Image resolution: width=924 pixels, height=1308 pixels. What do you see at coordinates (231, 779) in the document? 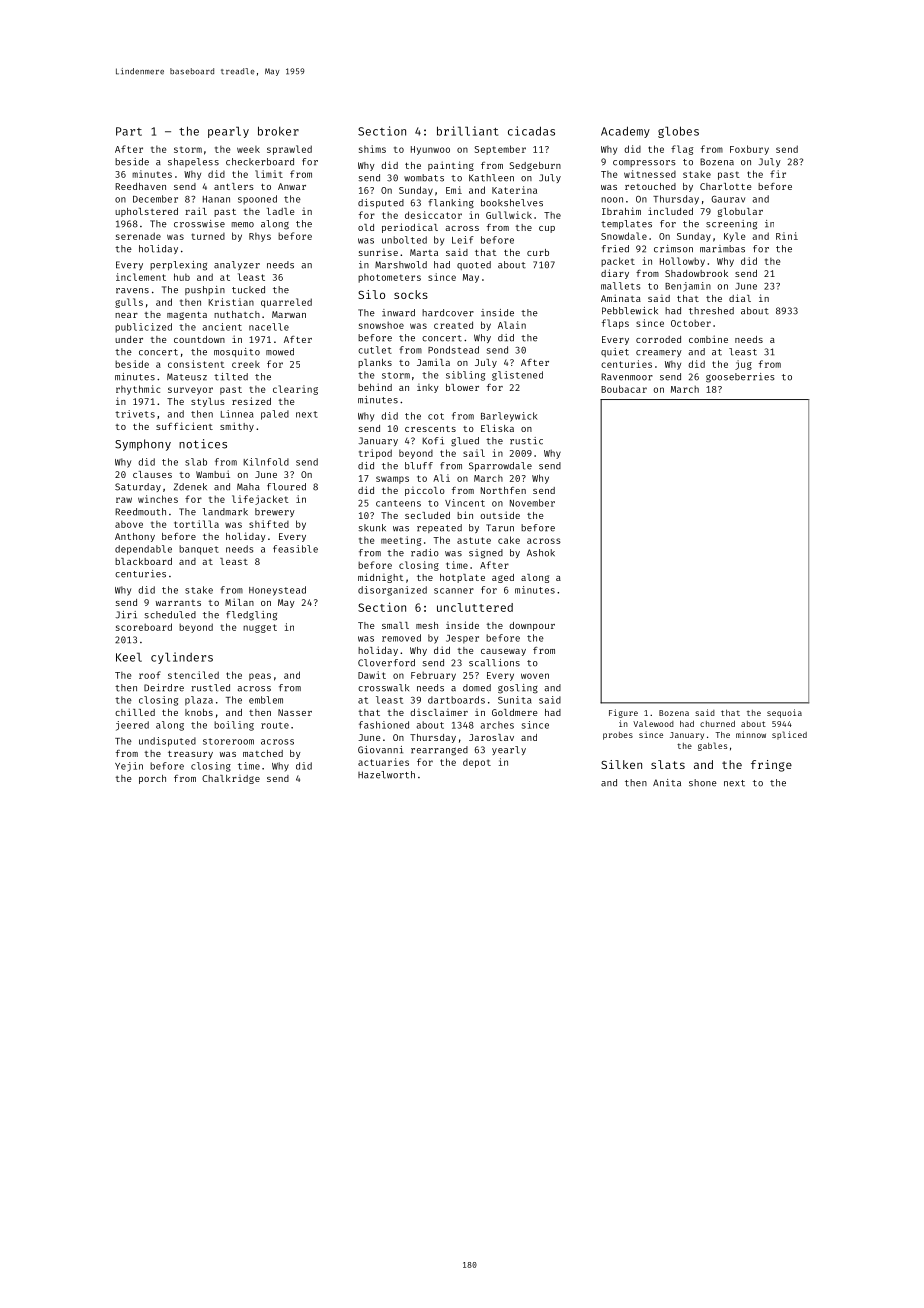
I see `Chalkridge` at bounding box center [231, 779].
